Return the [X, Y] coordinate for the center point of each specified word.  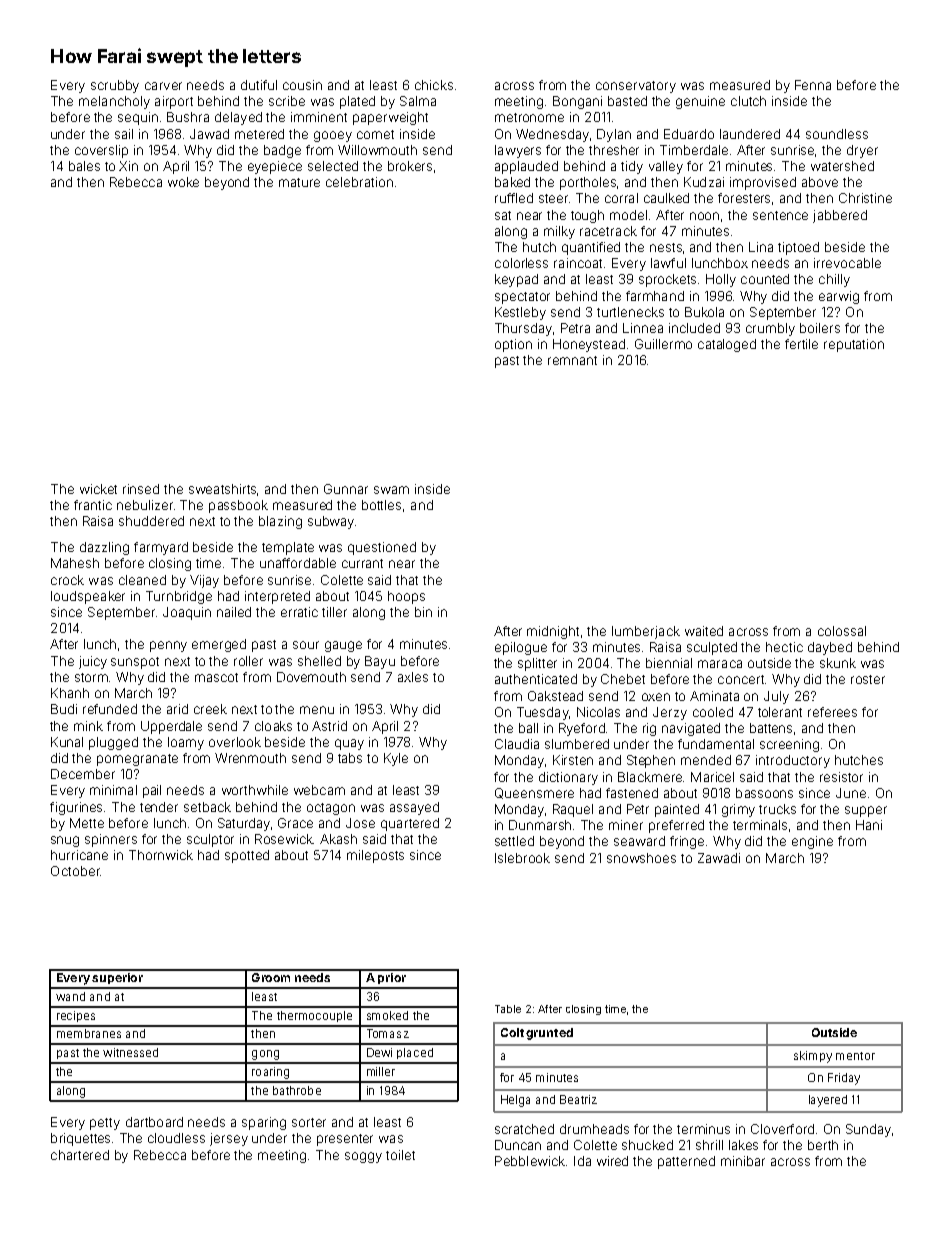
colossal [842, 631]
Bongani [577, 102]
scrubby [115, 86]
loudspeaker [88, 597]
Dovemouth [311, 677]
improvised [763, 183]
